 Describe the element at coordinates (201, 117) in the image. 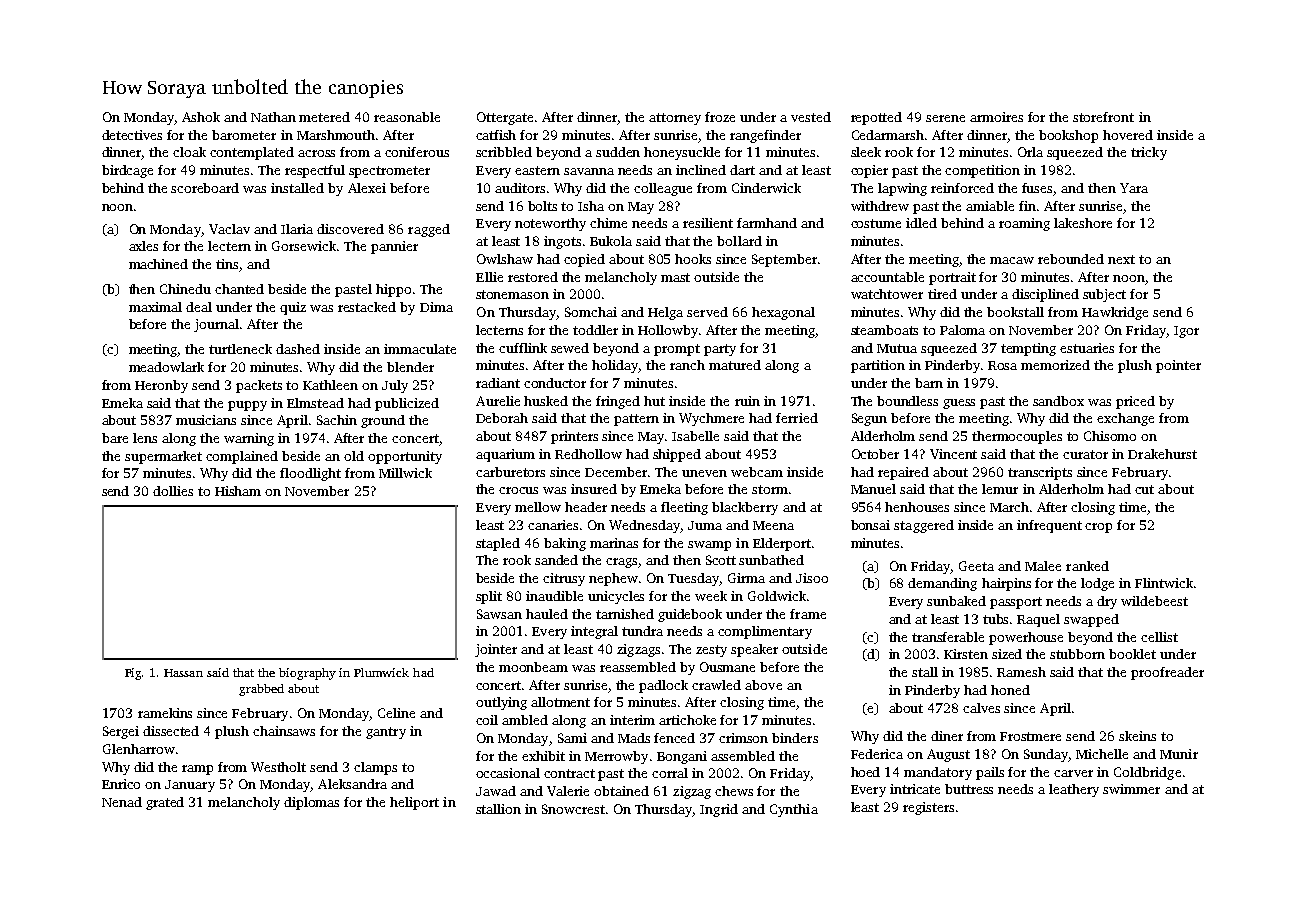

I see `Ashok` at that location.
